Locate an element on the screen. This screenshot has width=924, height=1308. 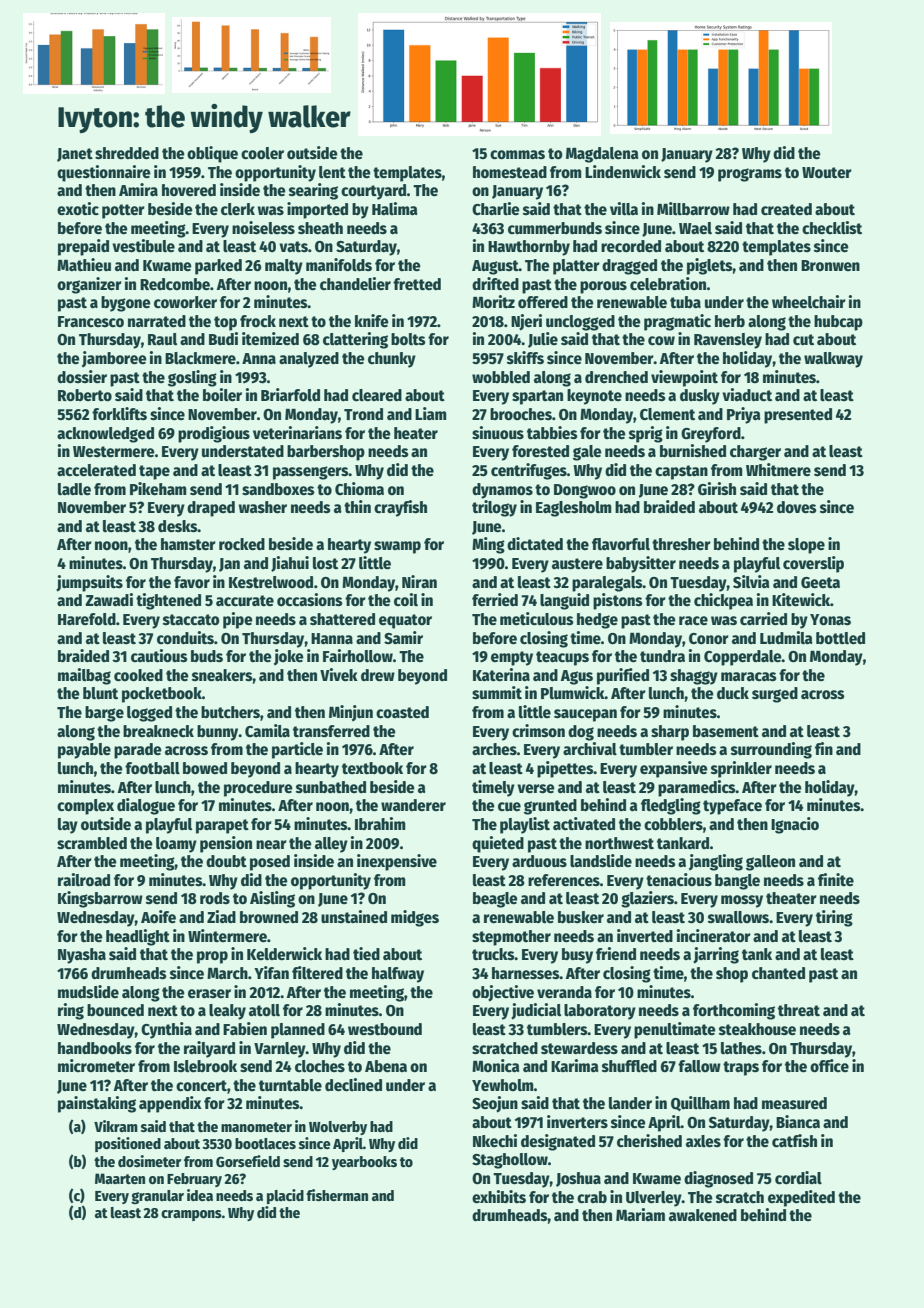
Abena is located at coordinates (386, 1066).
